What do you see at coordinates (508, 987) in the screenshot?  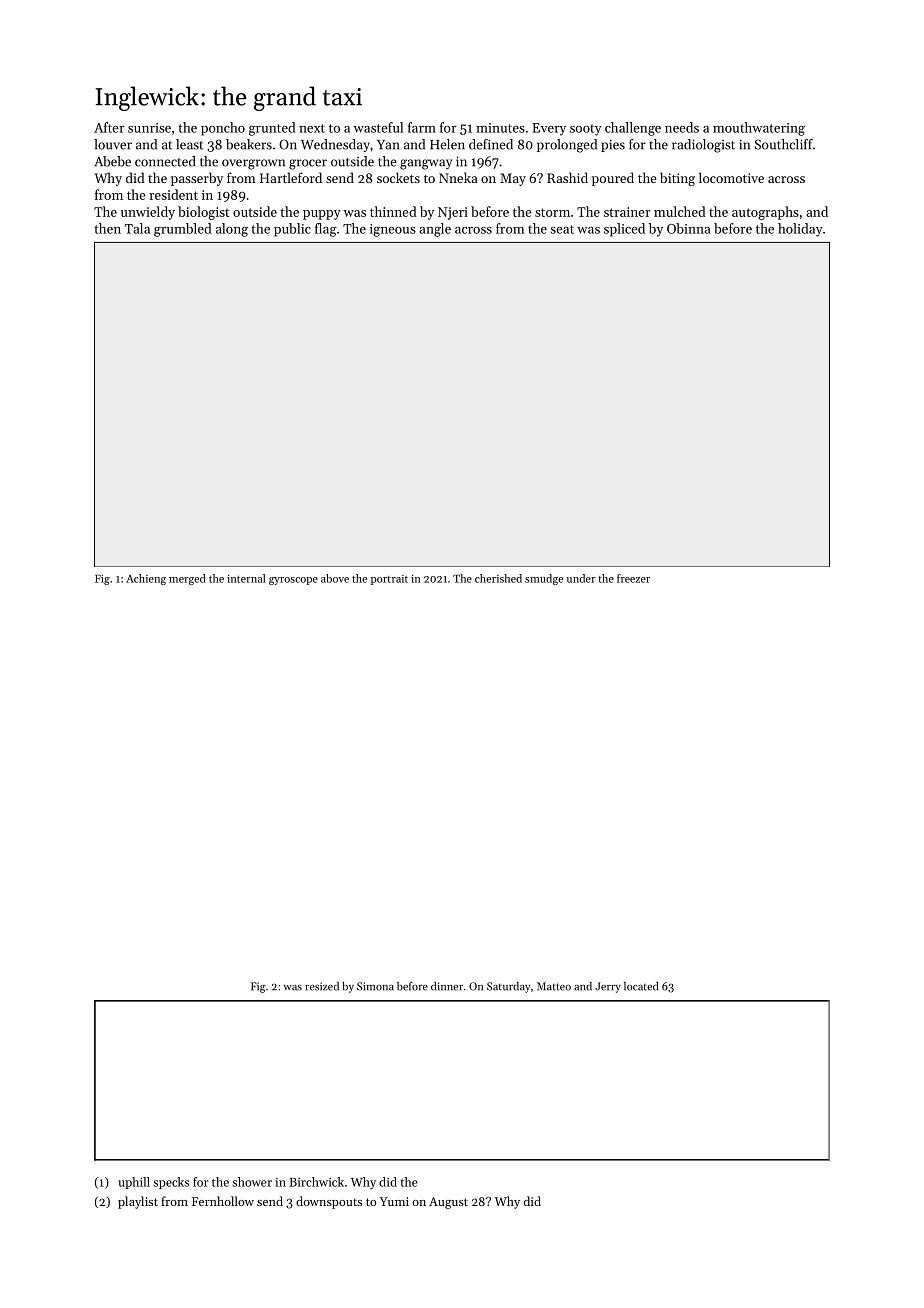 I see `Saturday` at bounding box center [508, 987].
